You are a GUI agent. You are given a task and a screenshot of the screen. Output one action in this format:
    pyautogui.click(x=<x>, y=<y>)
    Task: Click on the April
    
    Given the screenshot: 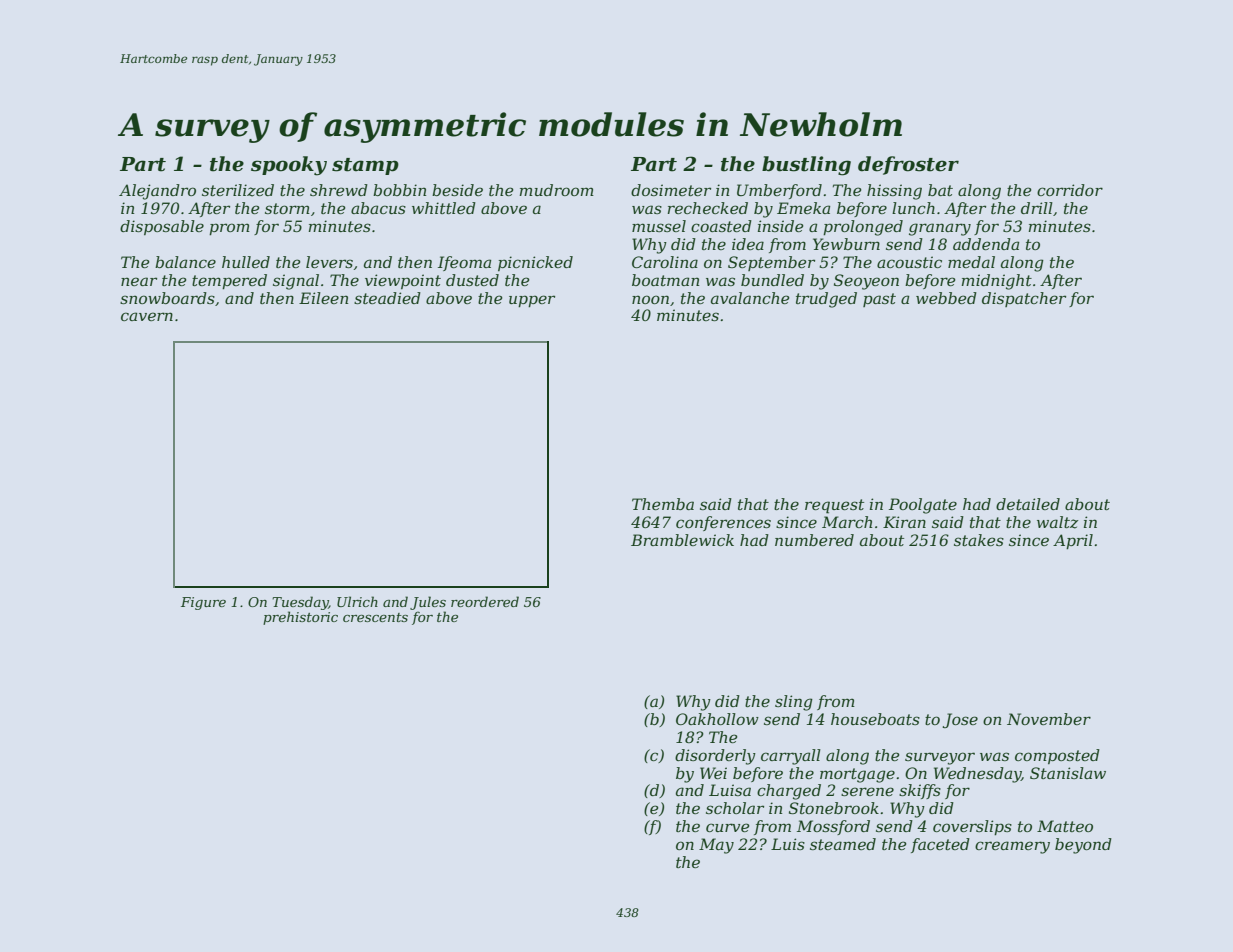 What is the action you would take?
    pyautogui.click(x=1073, y=541)
